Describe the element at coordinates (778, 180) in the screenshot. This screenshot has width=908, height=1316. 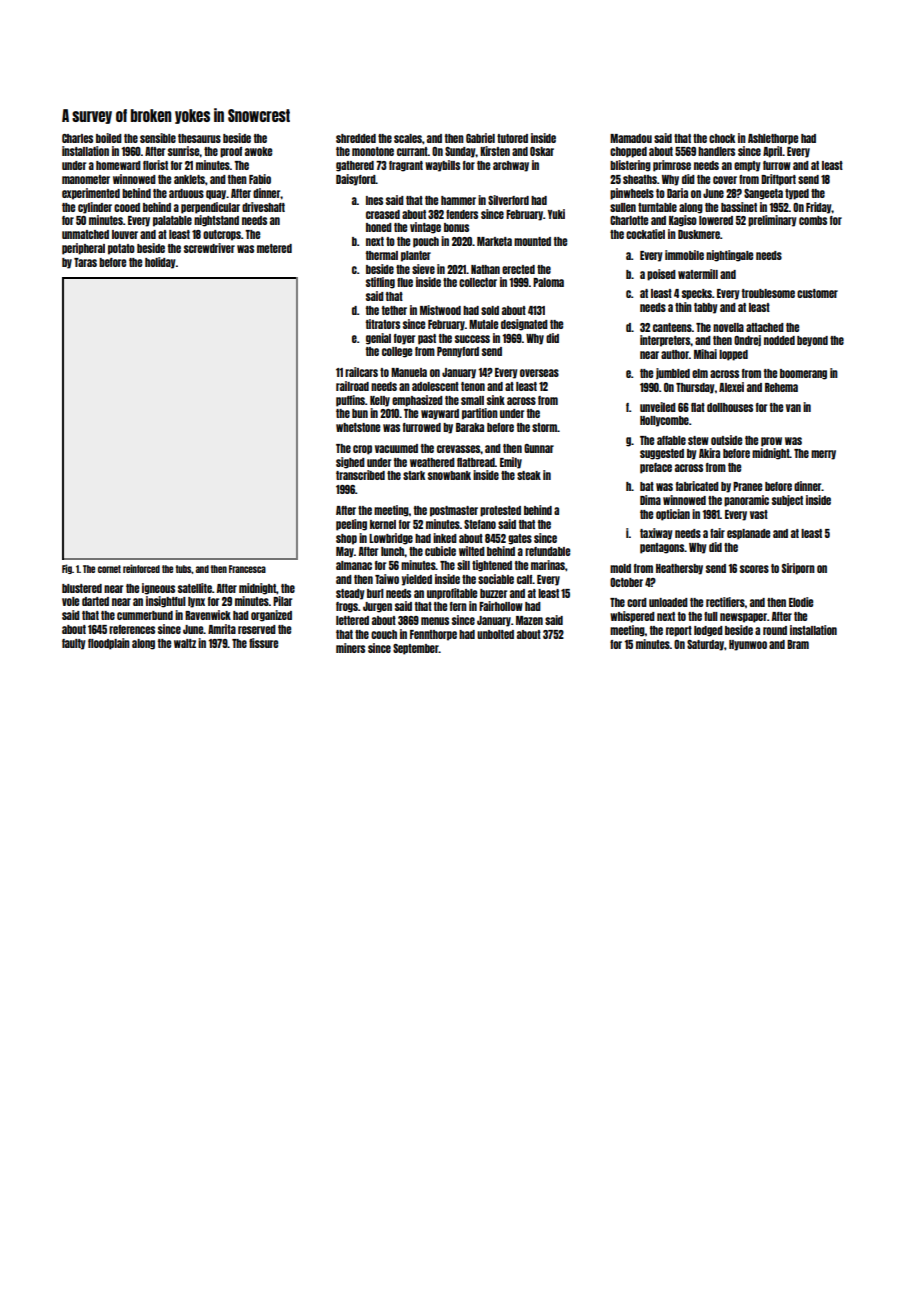
I see `Driftport` at that location.
